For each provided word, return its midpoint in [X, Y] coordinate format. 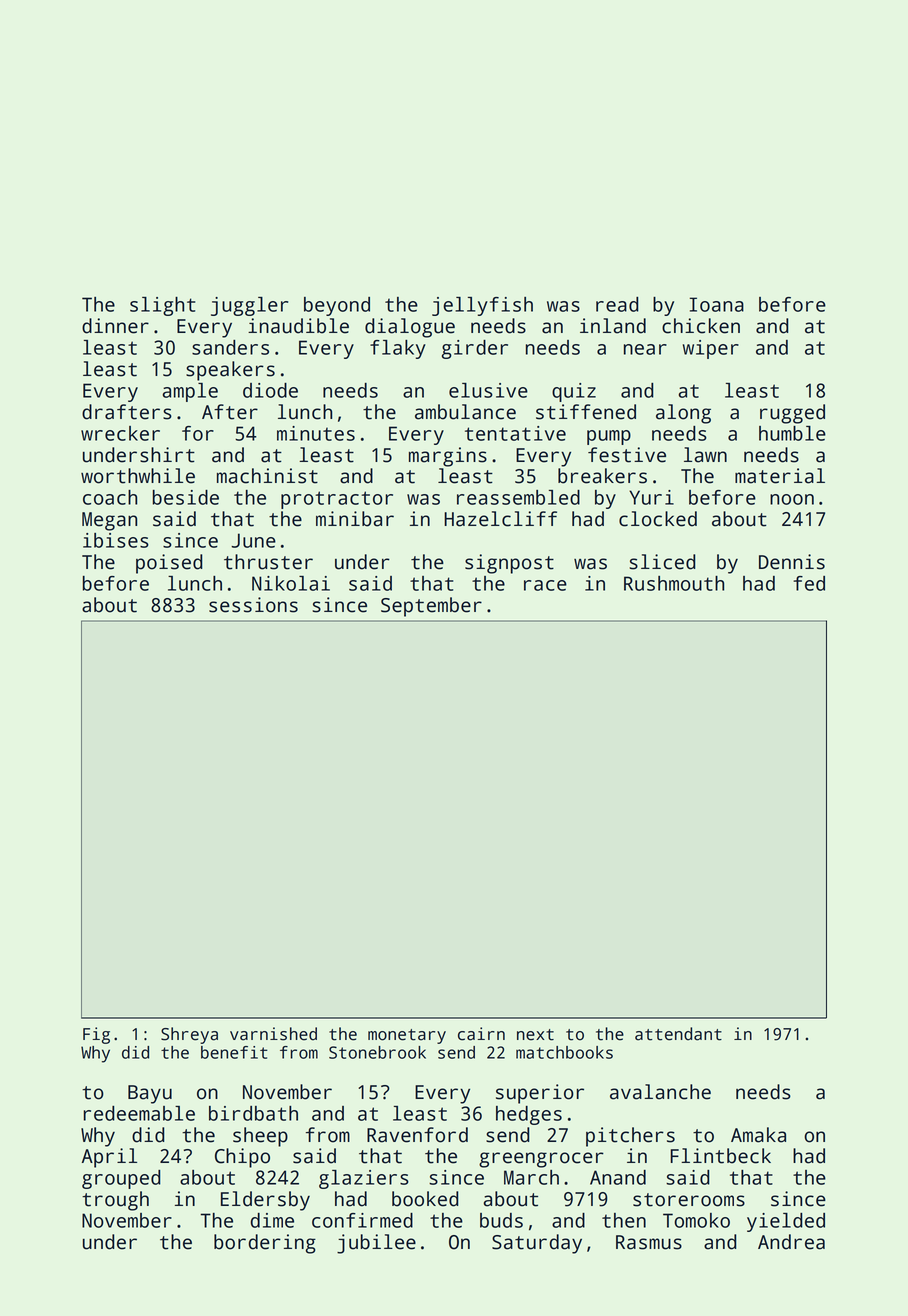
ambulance [465, 412]
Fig [96, 1035]
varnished [273, 1034]
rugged [792, 414]
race [545, 585]
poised [169, 564]
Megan [109, 521]
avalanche [660, 1092]
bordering [265, 1244]
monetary [407, 1036]
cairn [481, 1034]
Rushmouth [674, 583]
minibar [355, 519]
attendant [678, 1034]
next [535, 1035]
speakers [230, 371]
